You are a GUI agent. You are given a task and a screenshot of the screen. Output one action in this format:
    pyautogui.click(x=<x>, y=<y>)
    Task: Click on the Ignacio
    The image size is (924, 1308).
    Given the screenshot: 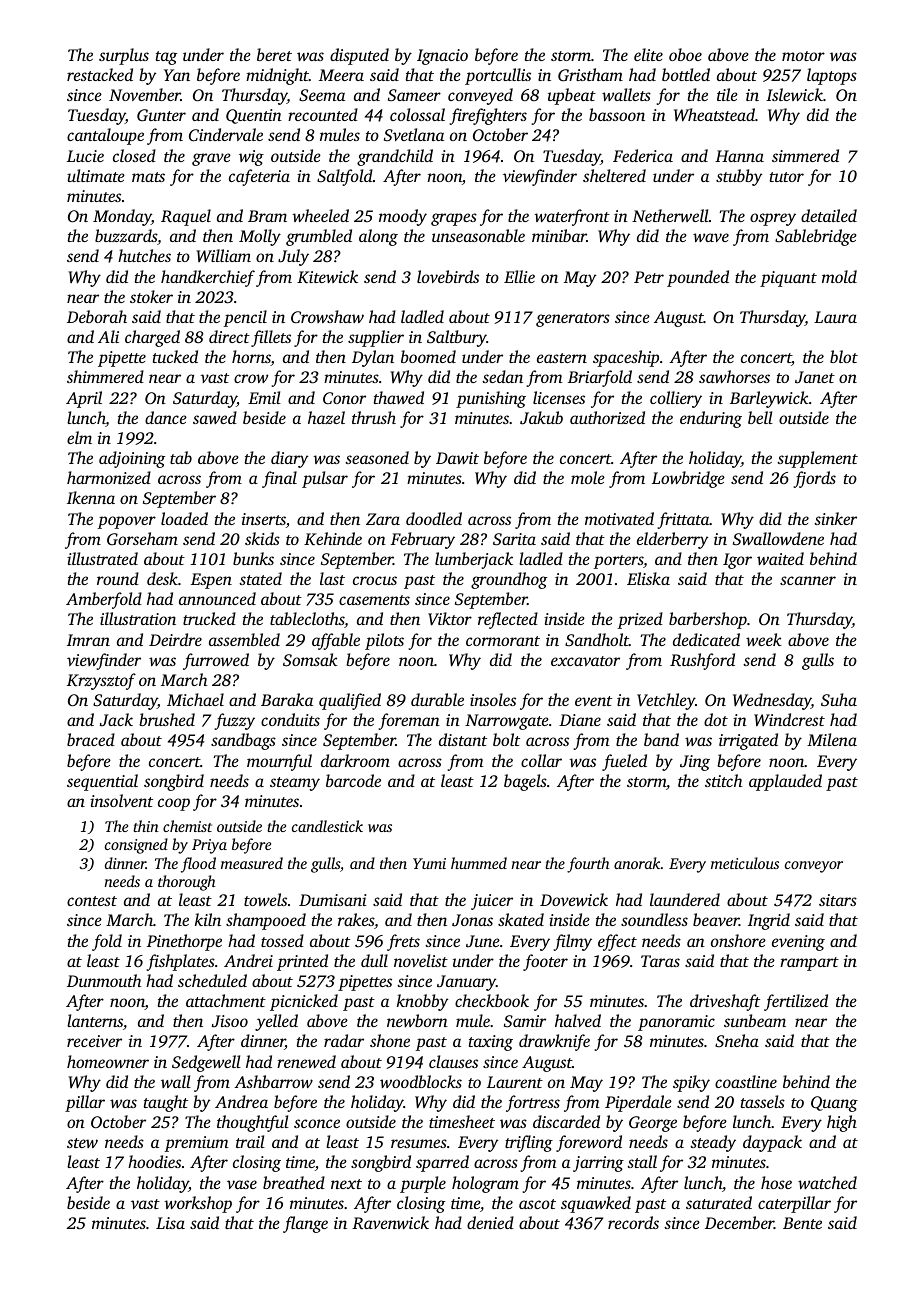 What is the action you would take?
    pyautogui.click(x=442, y=57)
